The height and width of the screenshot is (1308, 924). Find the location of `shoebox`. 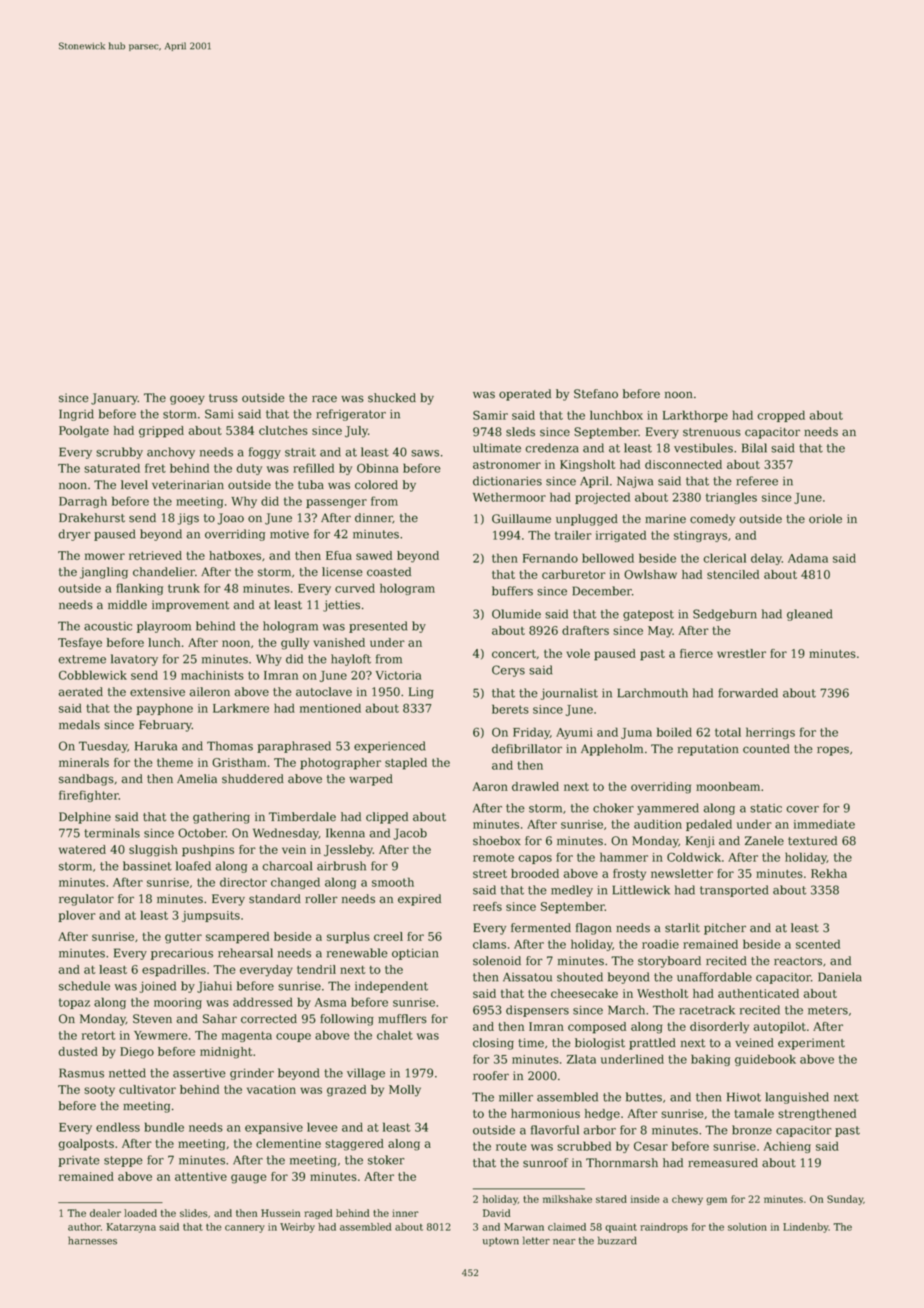

shoebox is located at coordinates (497, 841).
